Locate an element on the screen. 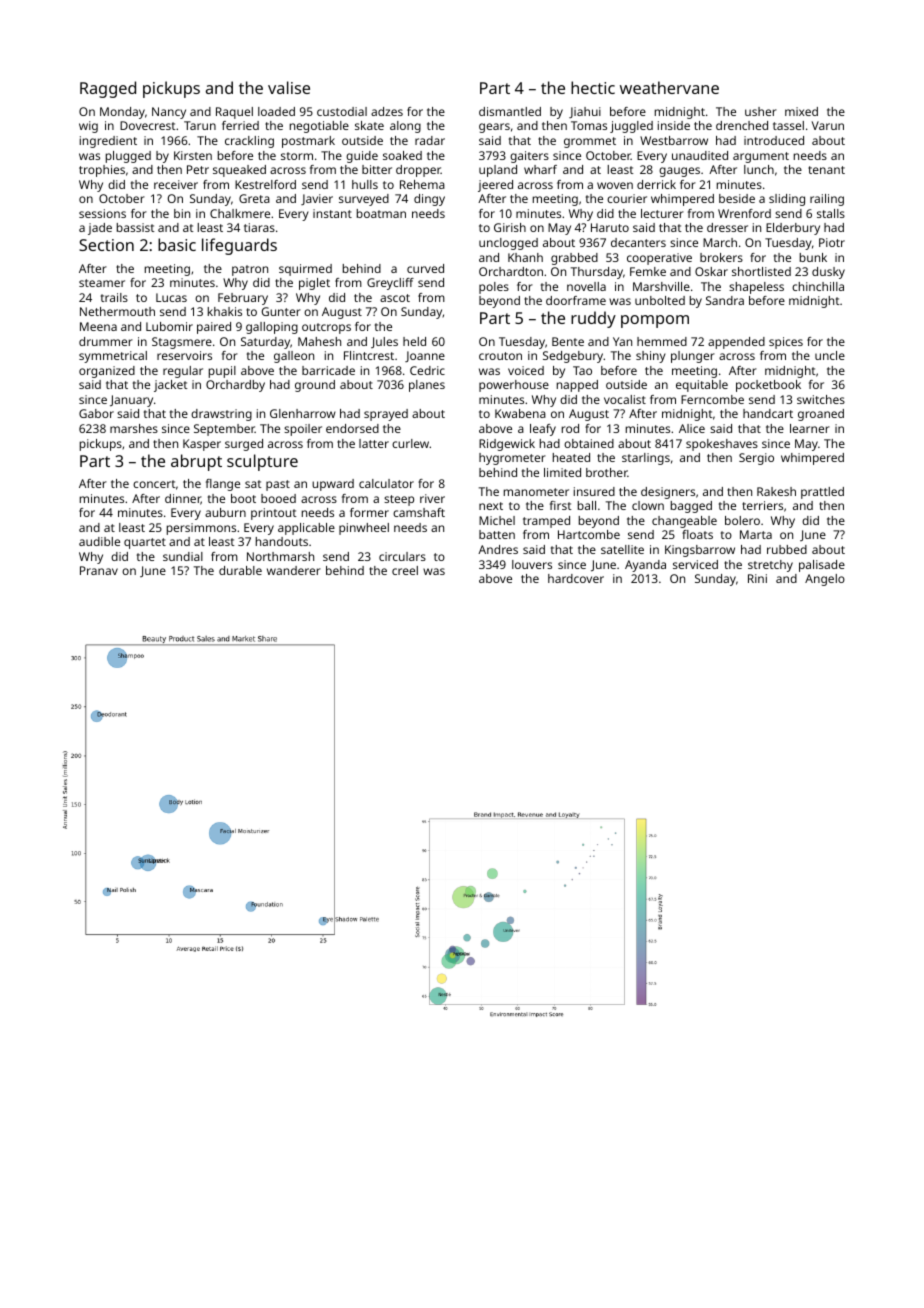 The height and width of the screenshot is (1308, 924). boot is located at coordinates (243, 498).
